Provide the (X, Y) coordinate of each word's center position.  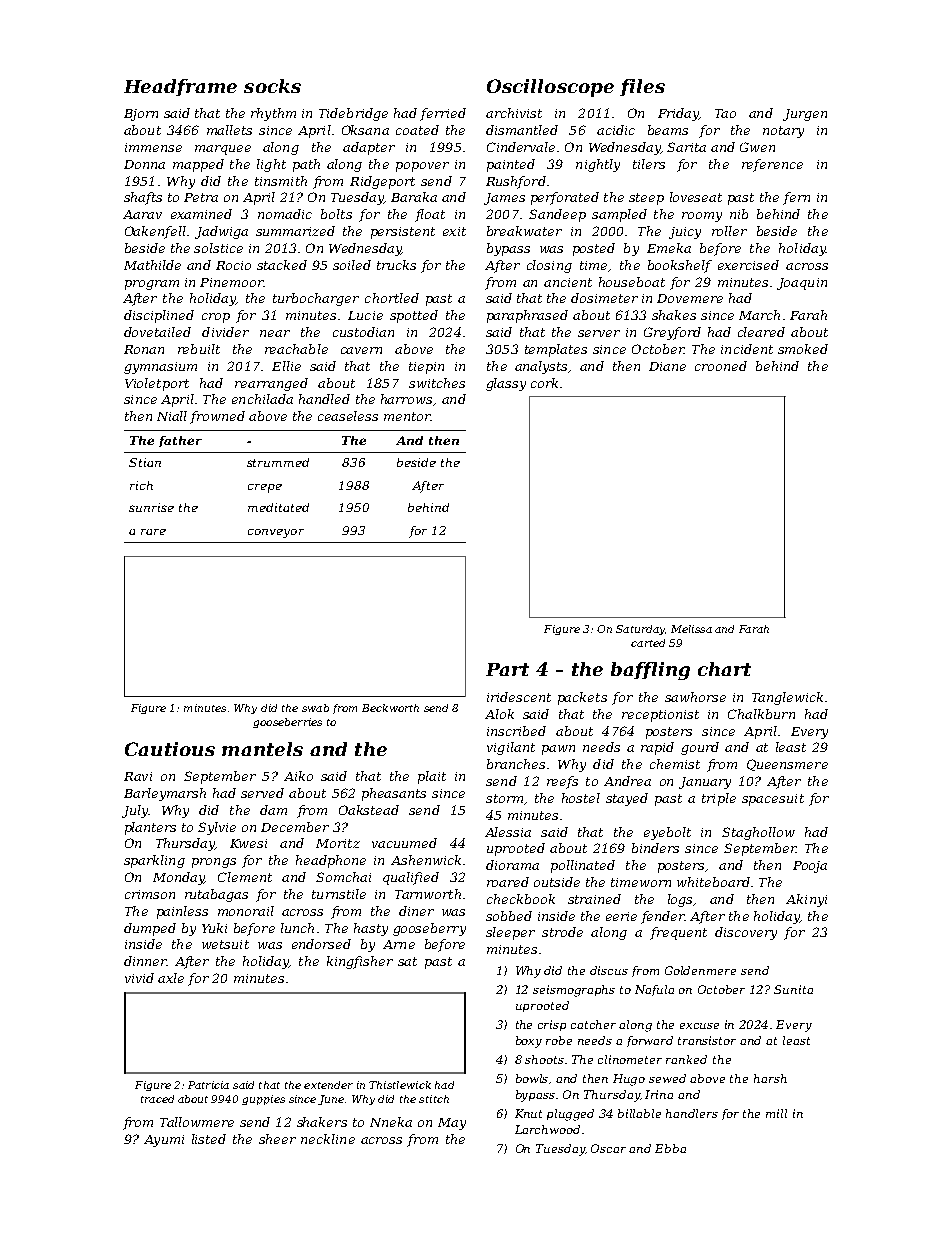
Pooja (810, 867)
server (599, 333)
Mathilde (152, 265)
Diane (667, 366)
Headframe (180, 87)
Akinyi (806, 900)
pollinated (583, 866)
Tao (725, 113)
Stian (145, 462)
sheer (277, 1139)
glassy (506, 384)
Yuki (214, 928)
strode (562, 932)
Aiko (298, 776)
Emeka (669, 248)
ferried (443, 114)
